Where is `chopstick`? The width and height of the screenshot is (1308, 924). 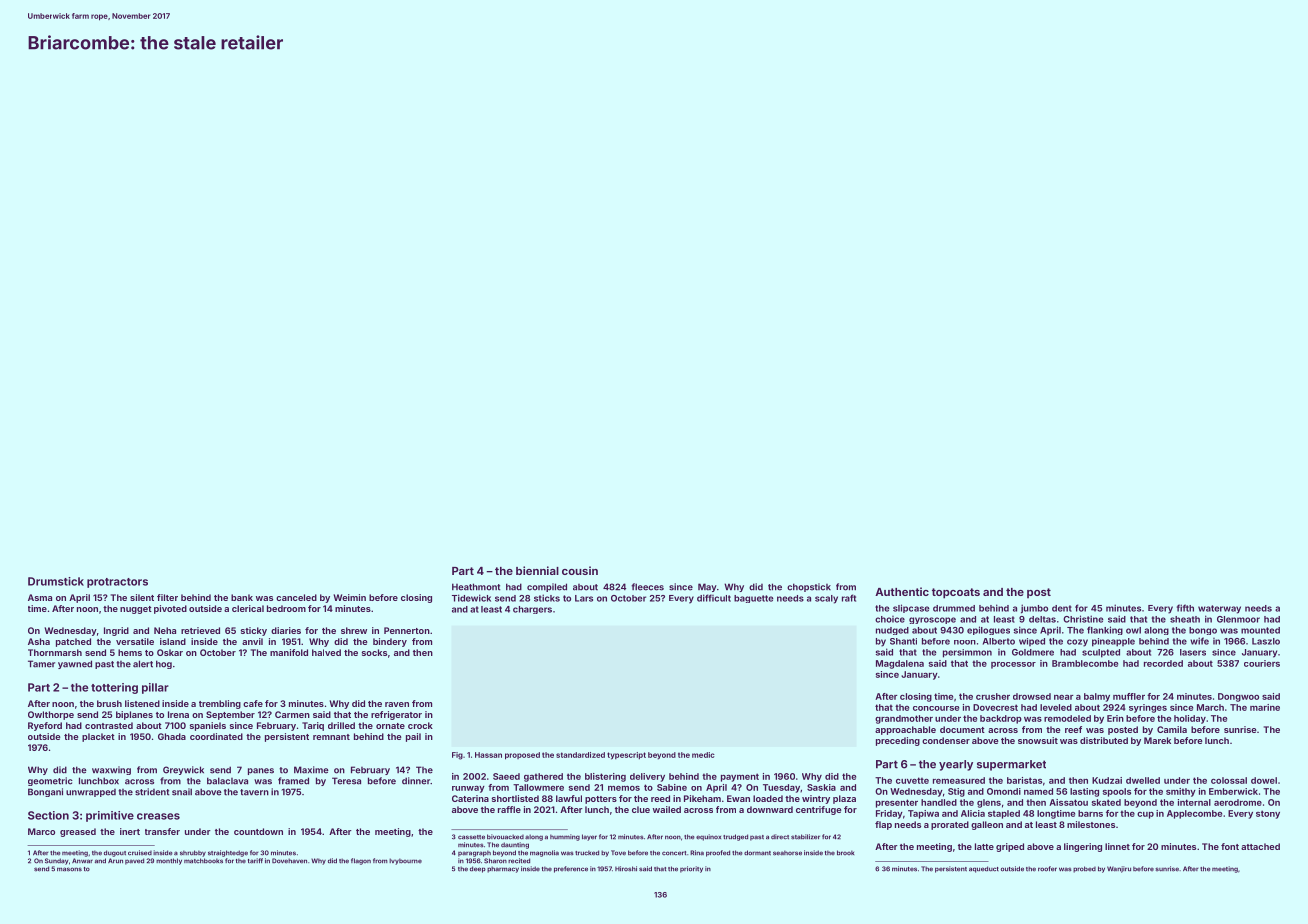
chopstick is located at coordinates (809, 587).
